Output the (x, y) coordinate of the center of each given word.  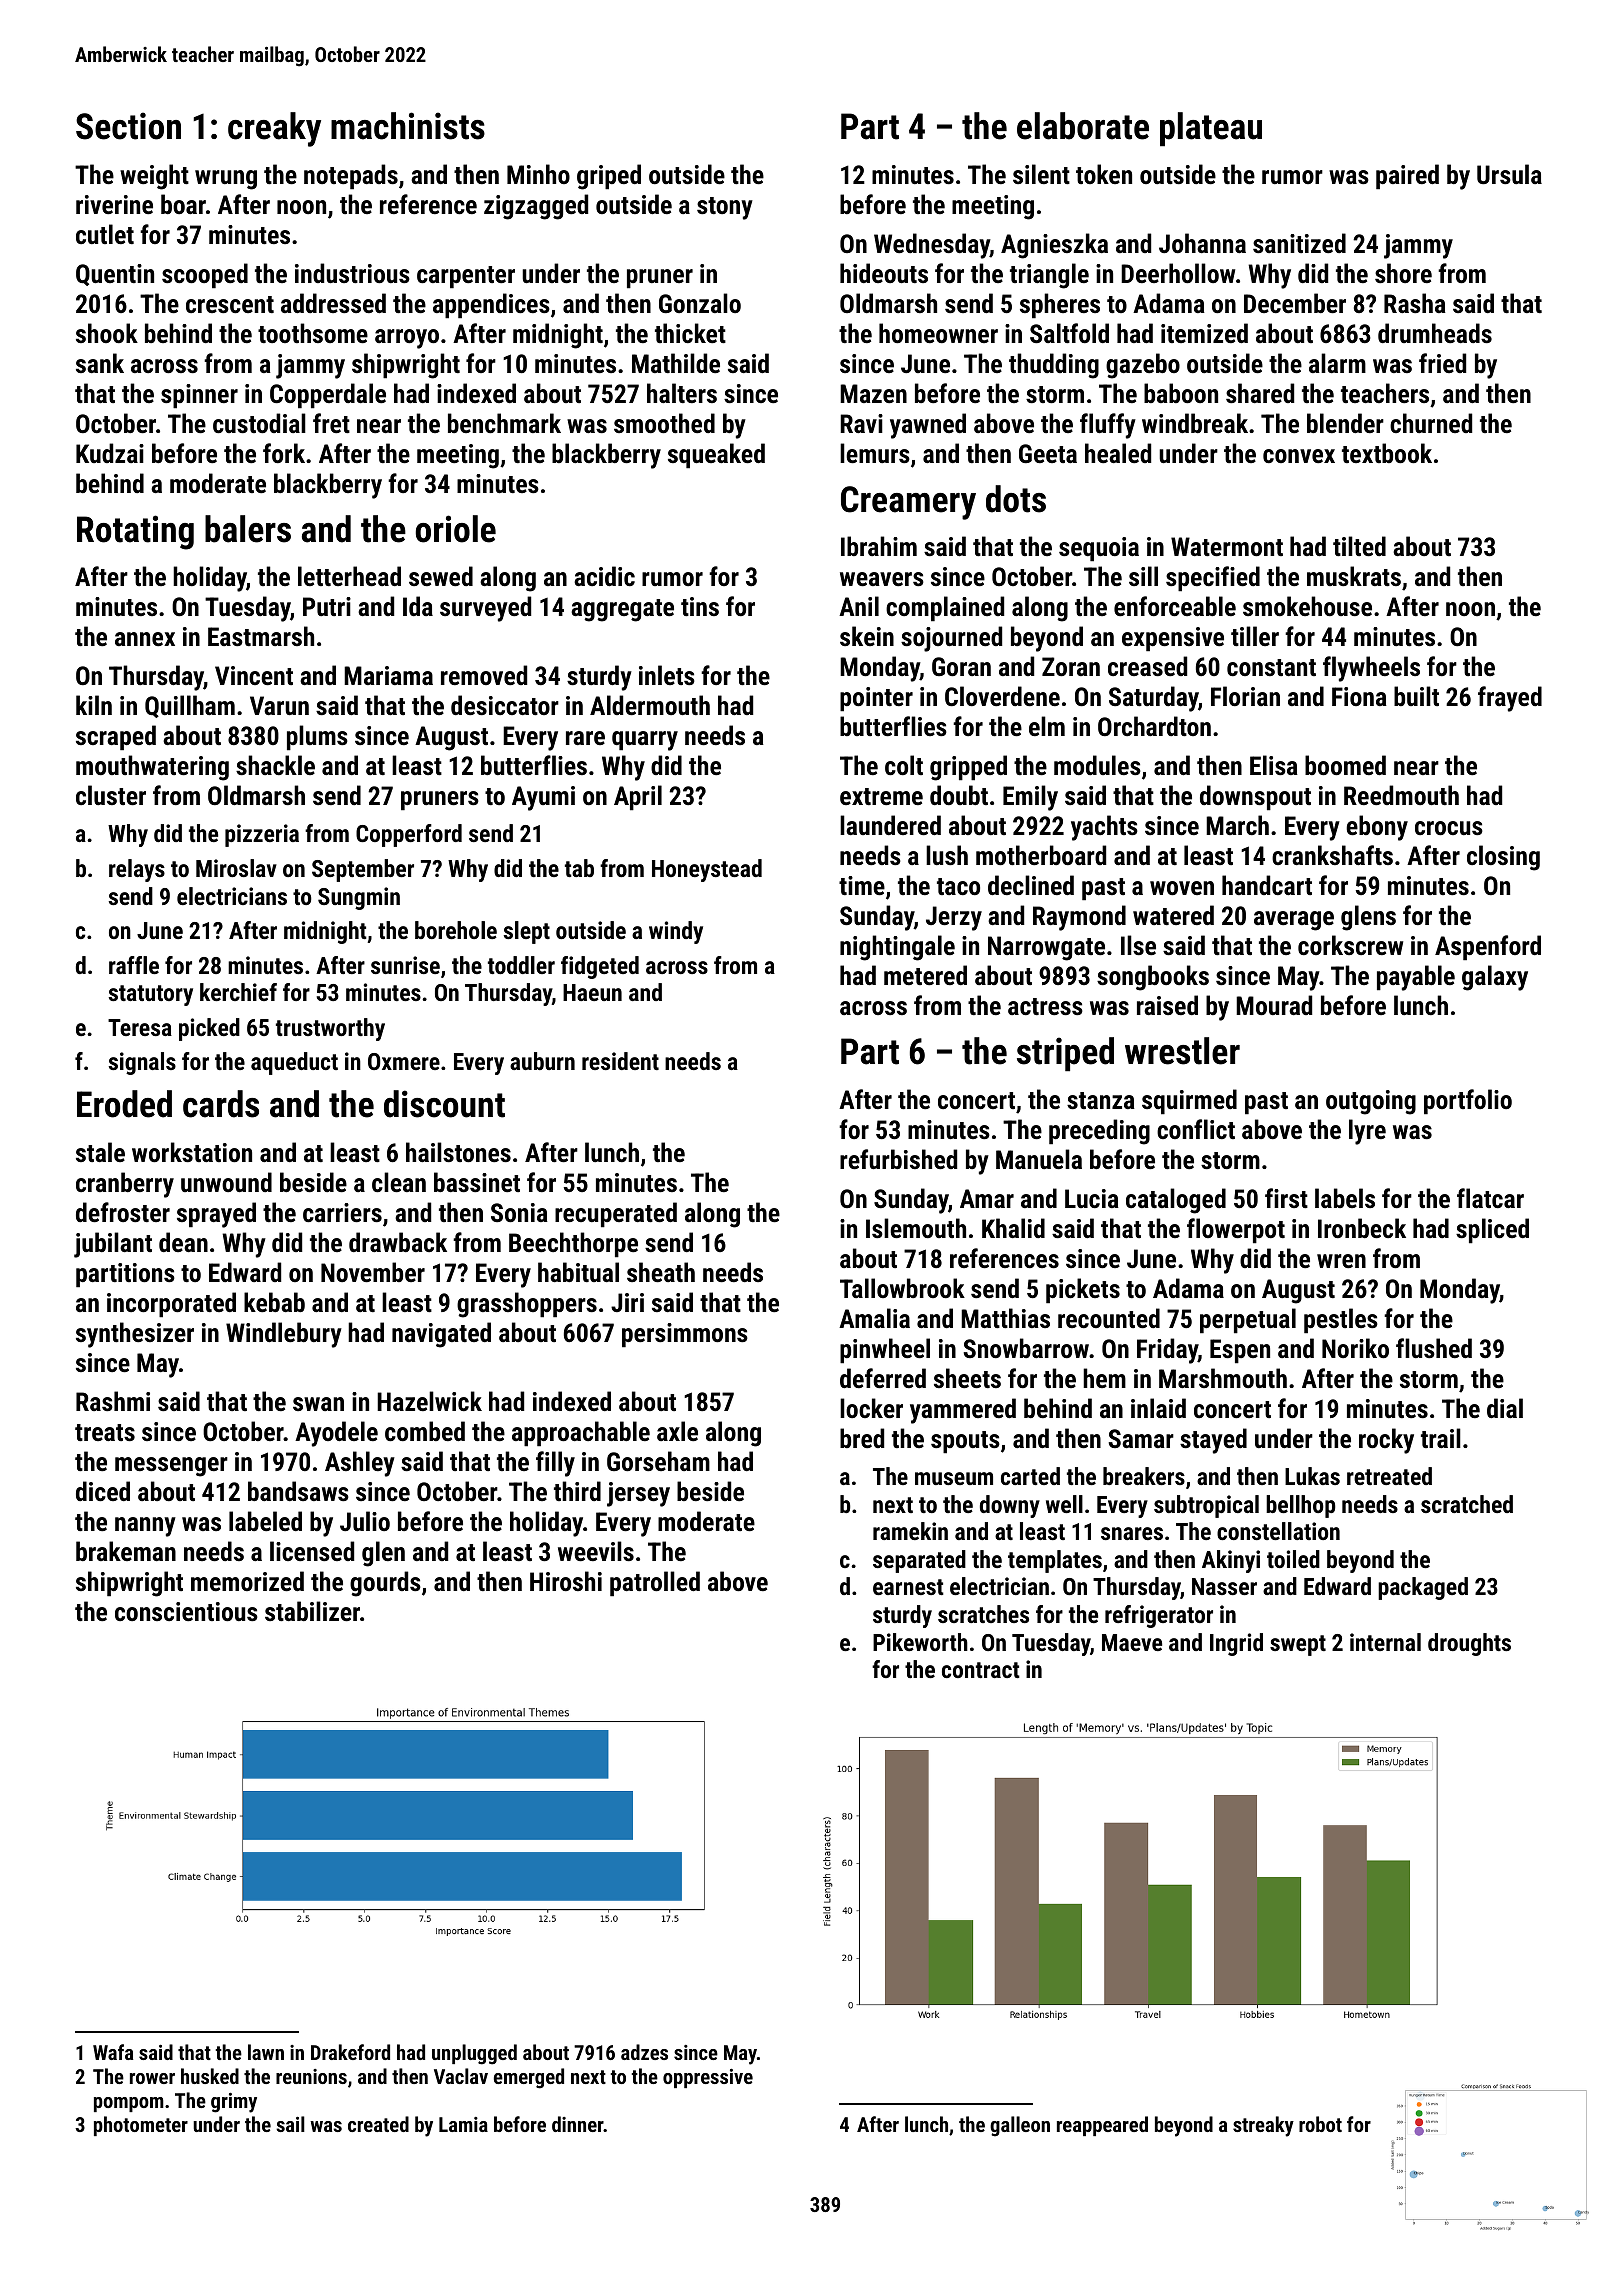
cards (221, 1104)
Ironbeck (1362, 1228)
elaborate (1083, 126)
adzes (644, 2052)
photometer (141, 2126)
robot (1320, 2124)
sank (100, 363)
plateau (1211, 129)
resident (620, 1061)
